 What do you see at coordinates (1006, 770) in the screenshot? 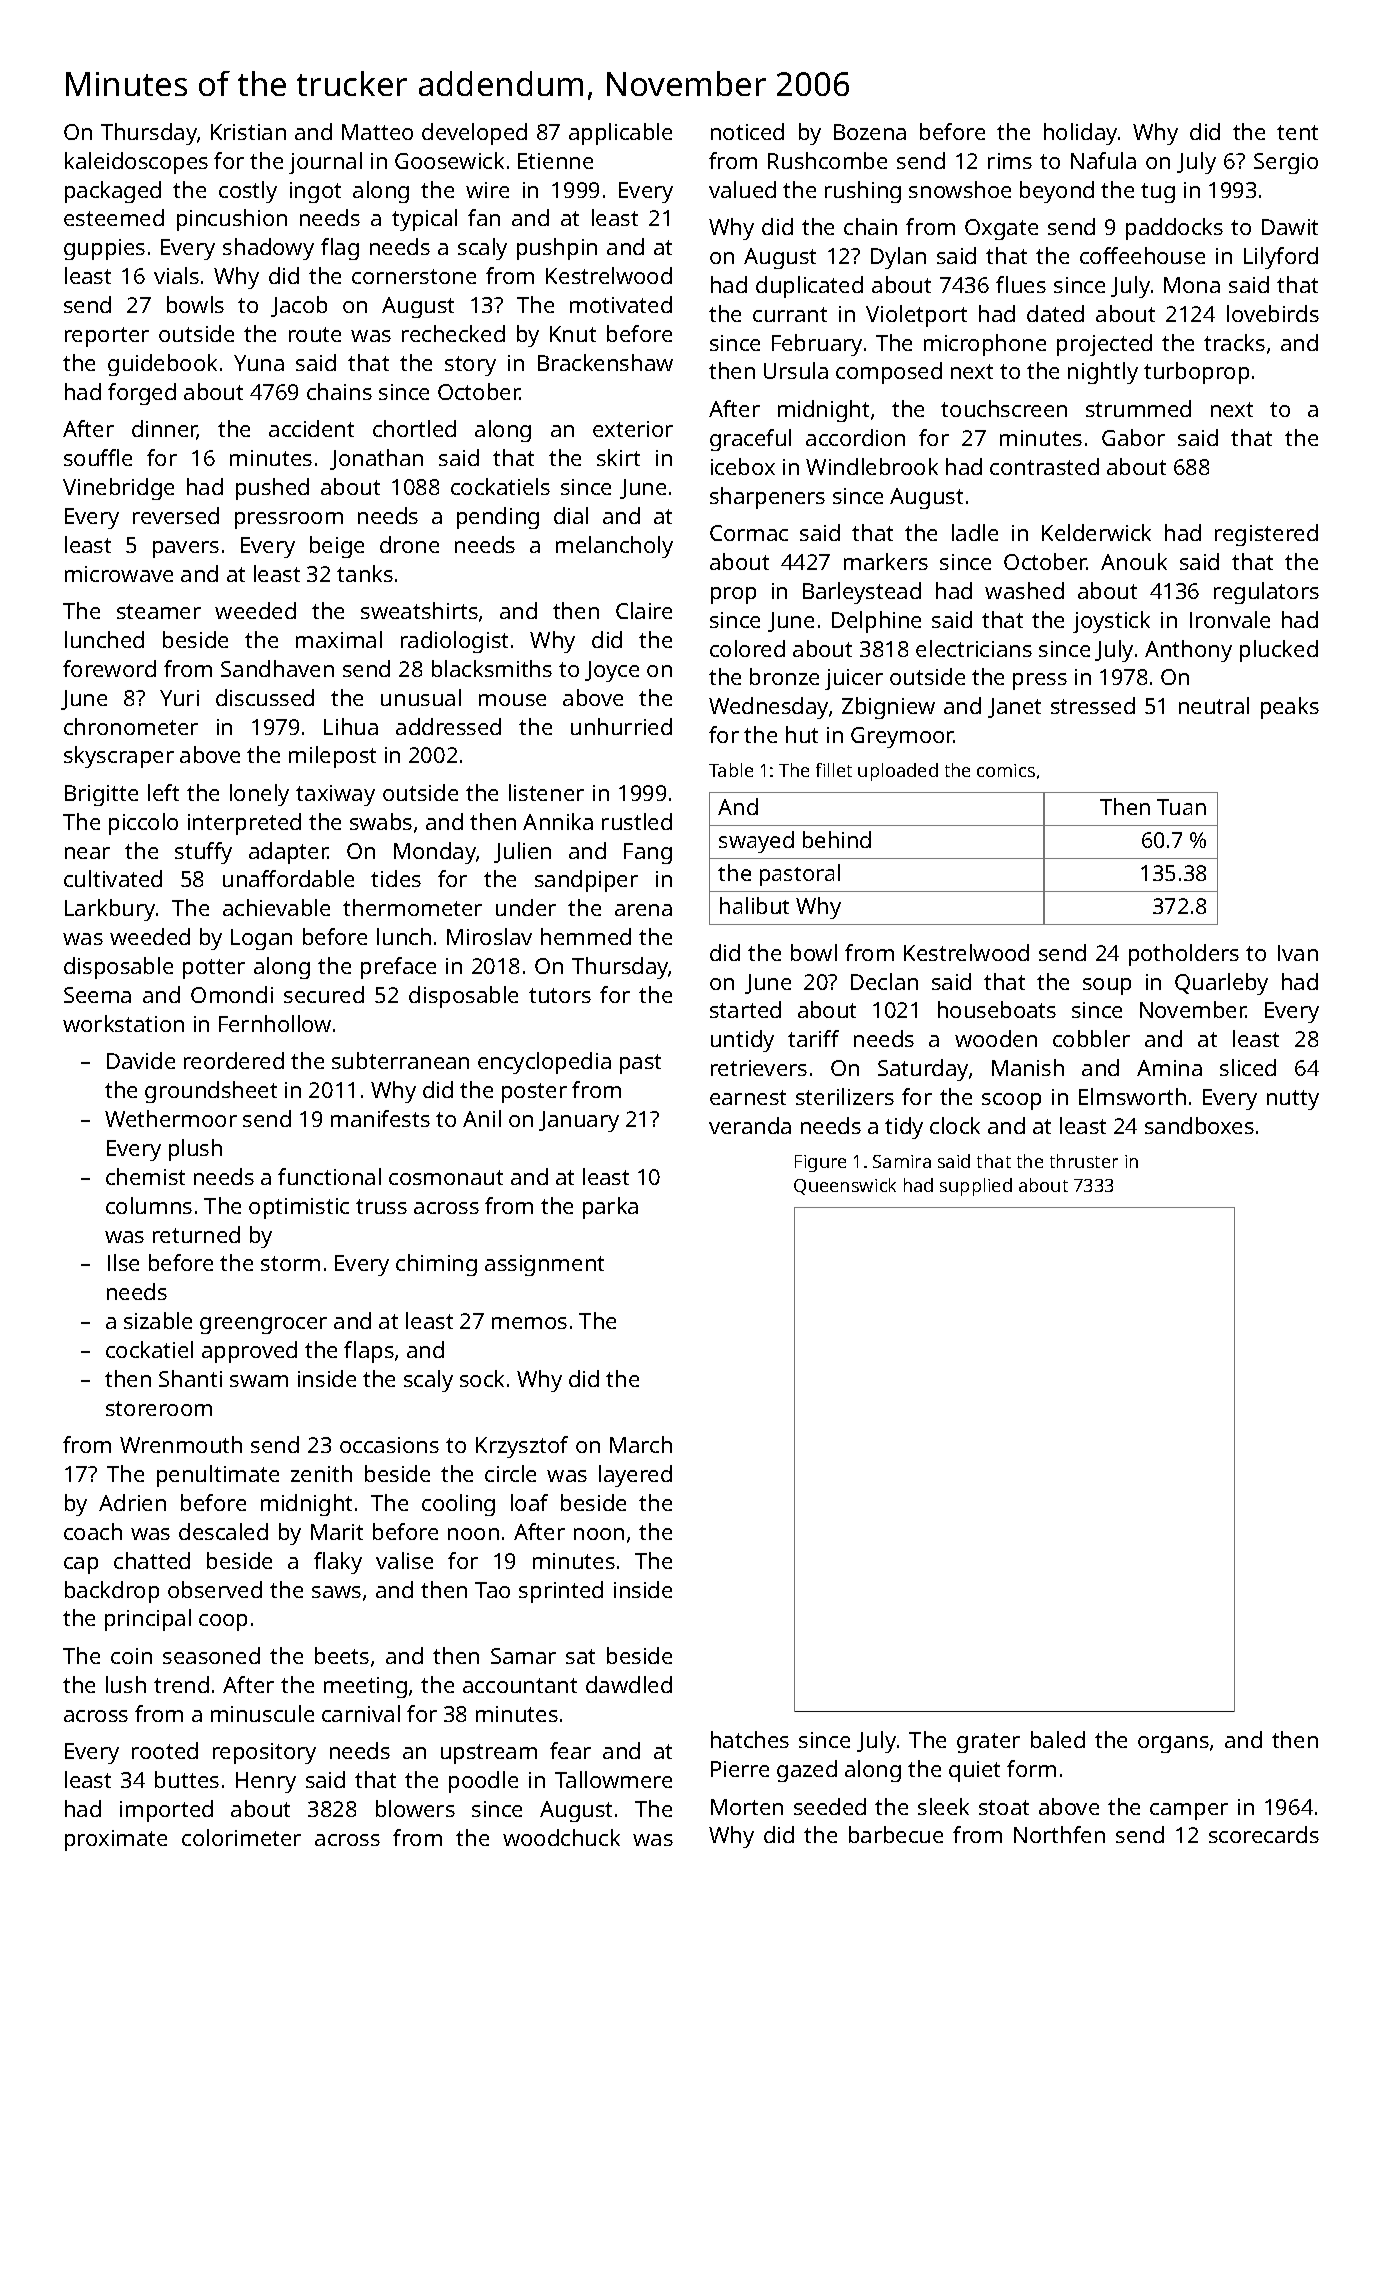
I see `comics` at bounding box center [1006, 770].
